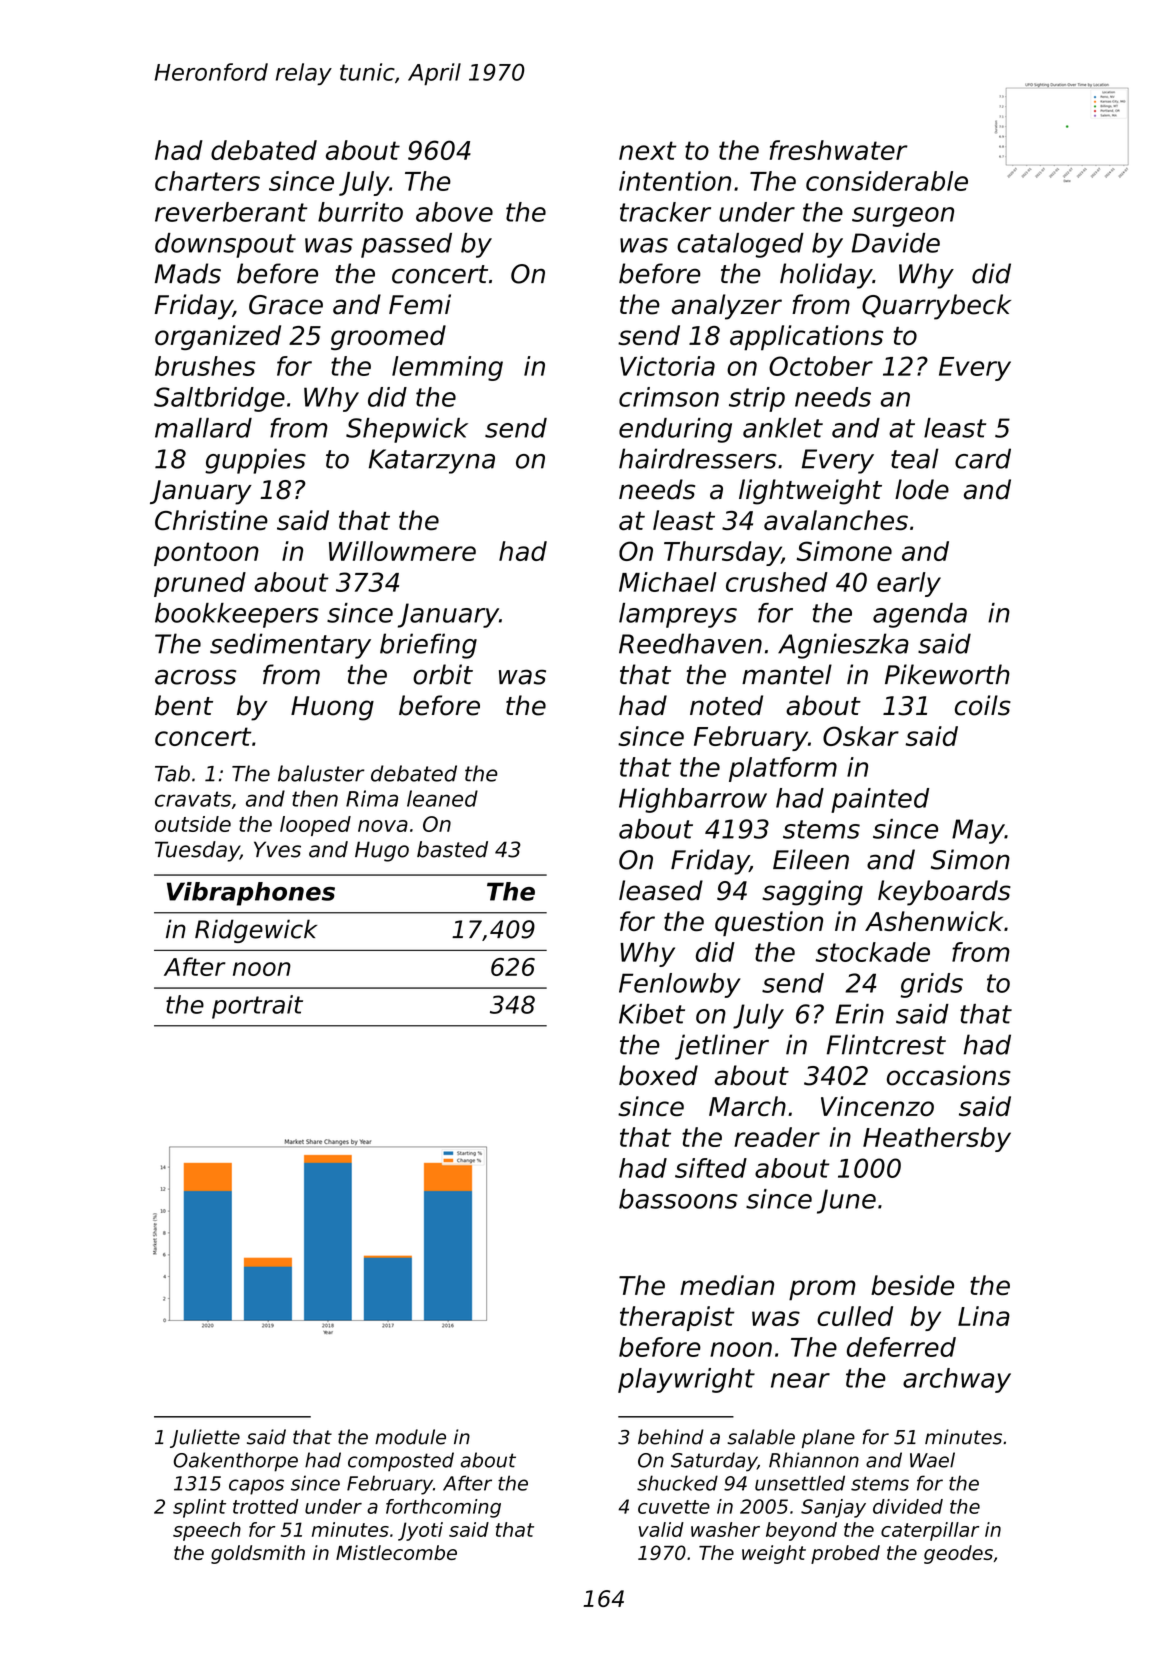 The height and width of the screenshot is (1654, 1165). Describe the element at coordinates (231, 212) in the screenshot. I see `reverberant` at that location.
